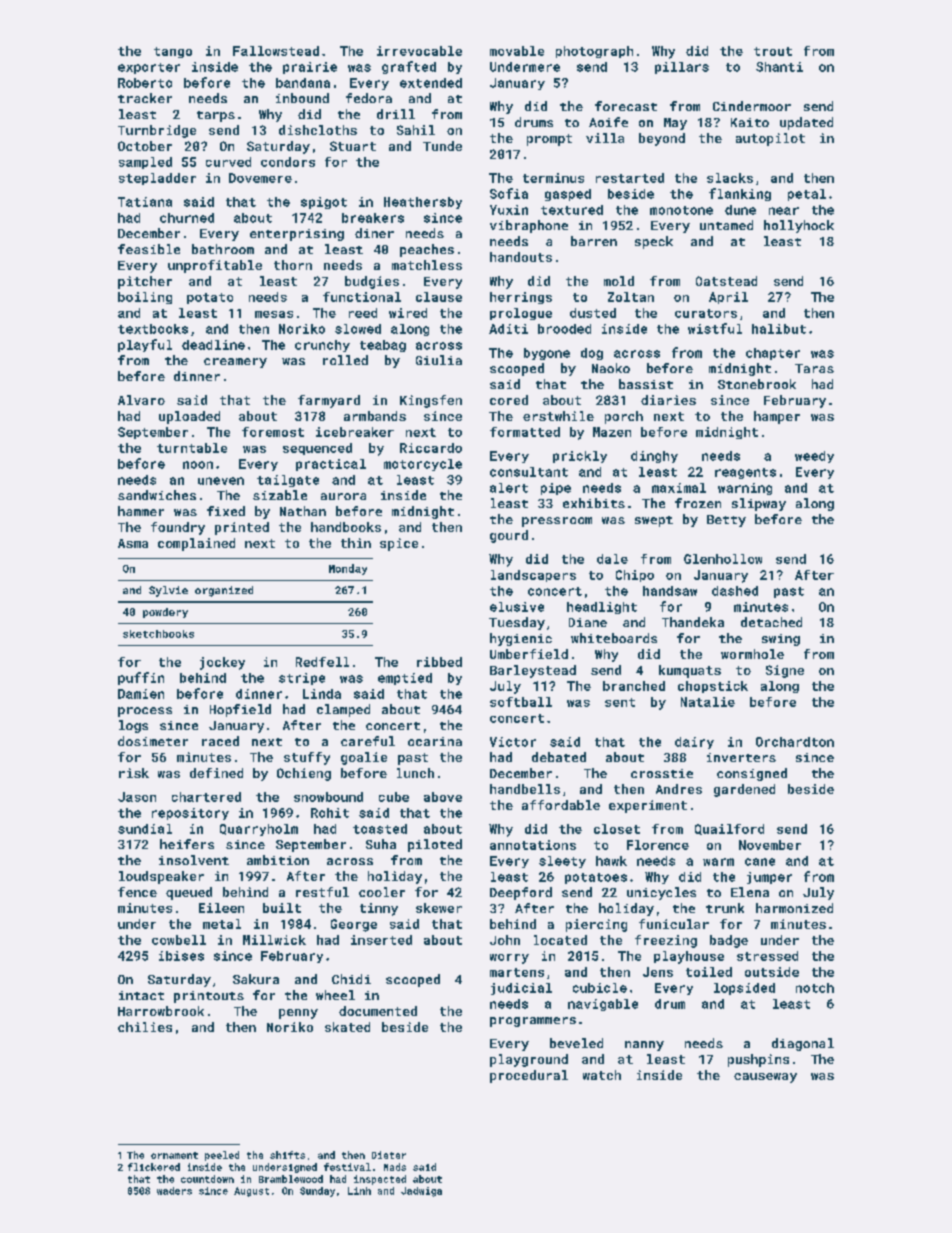 The height and width of the screenshot is (1233, 952). I want to click on Aditi, so click(508, 329).
